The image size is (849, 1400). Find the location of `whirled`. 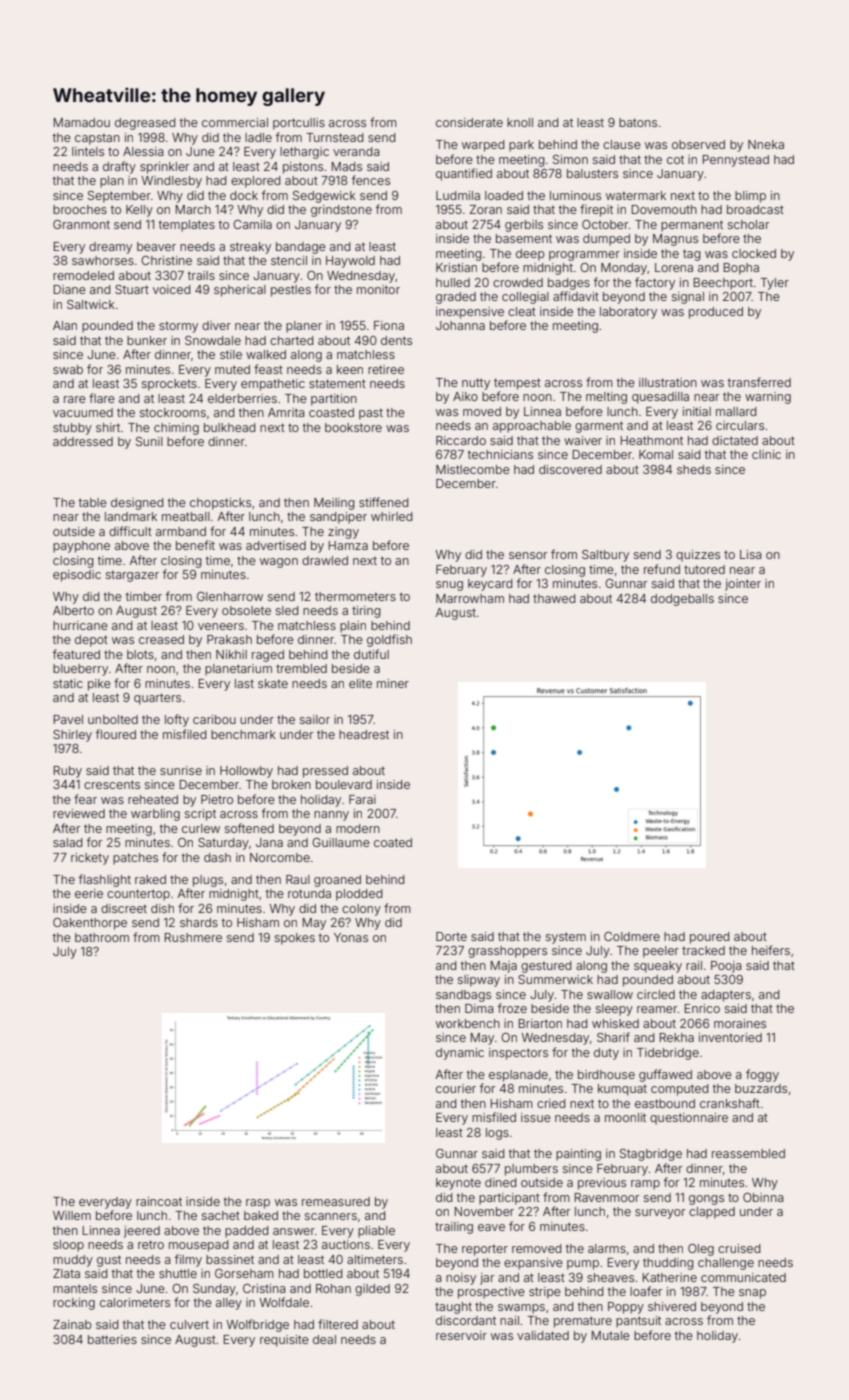

whirled is located at coordinates (391, 516).
